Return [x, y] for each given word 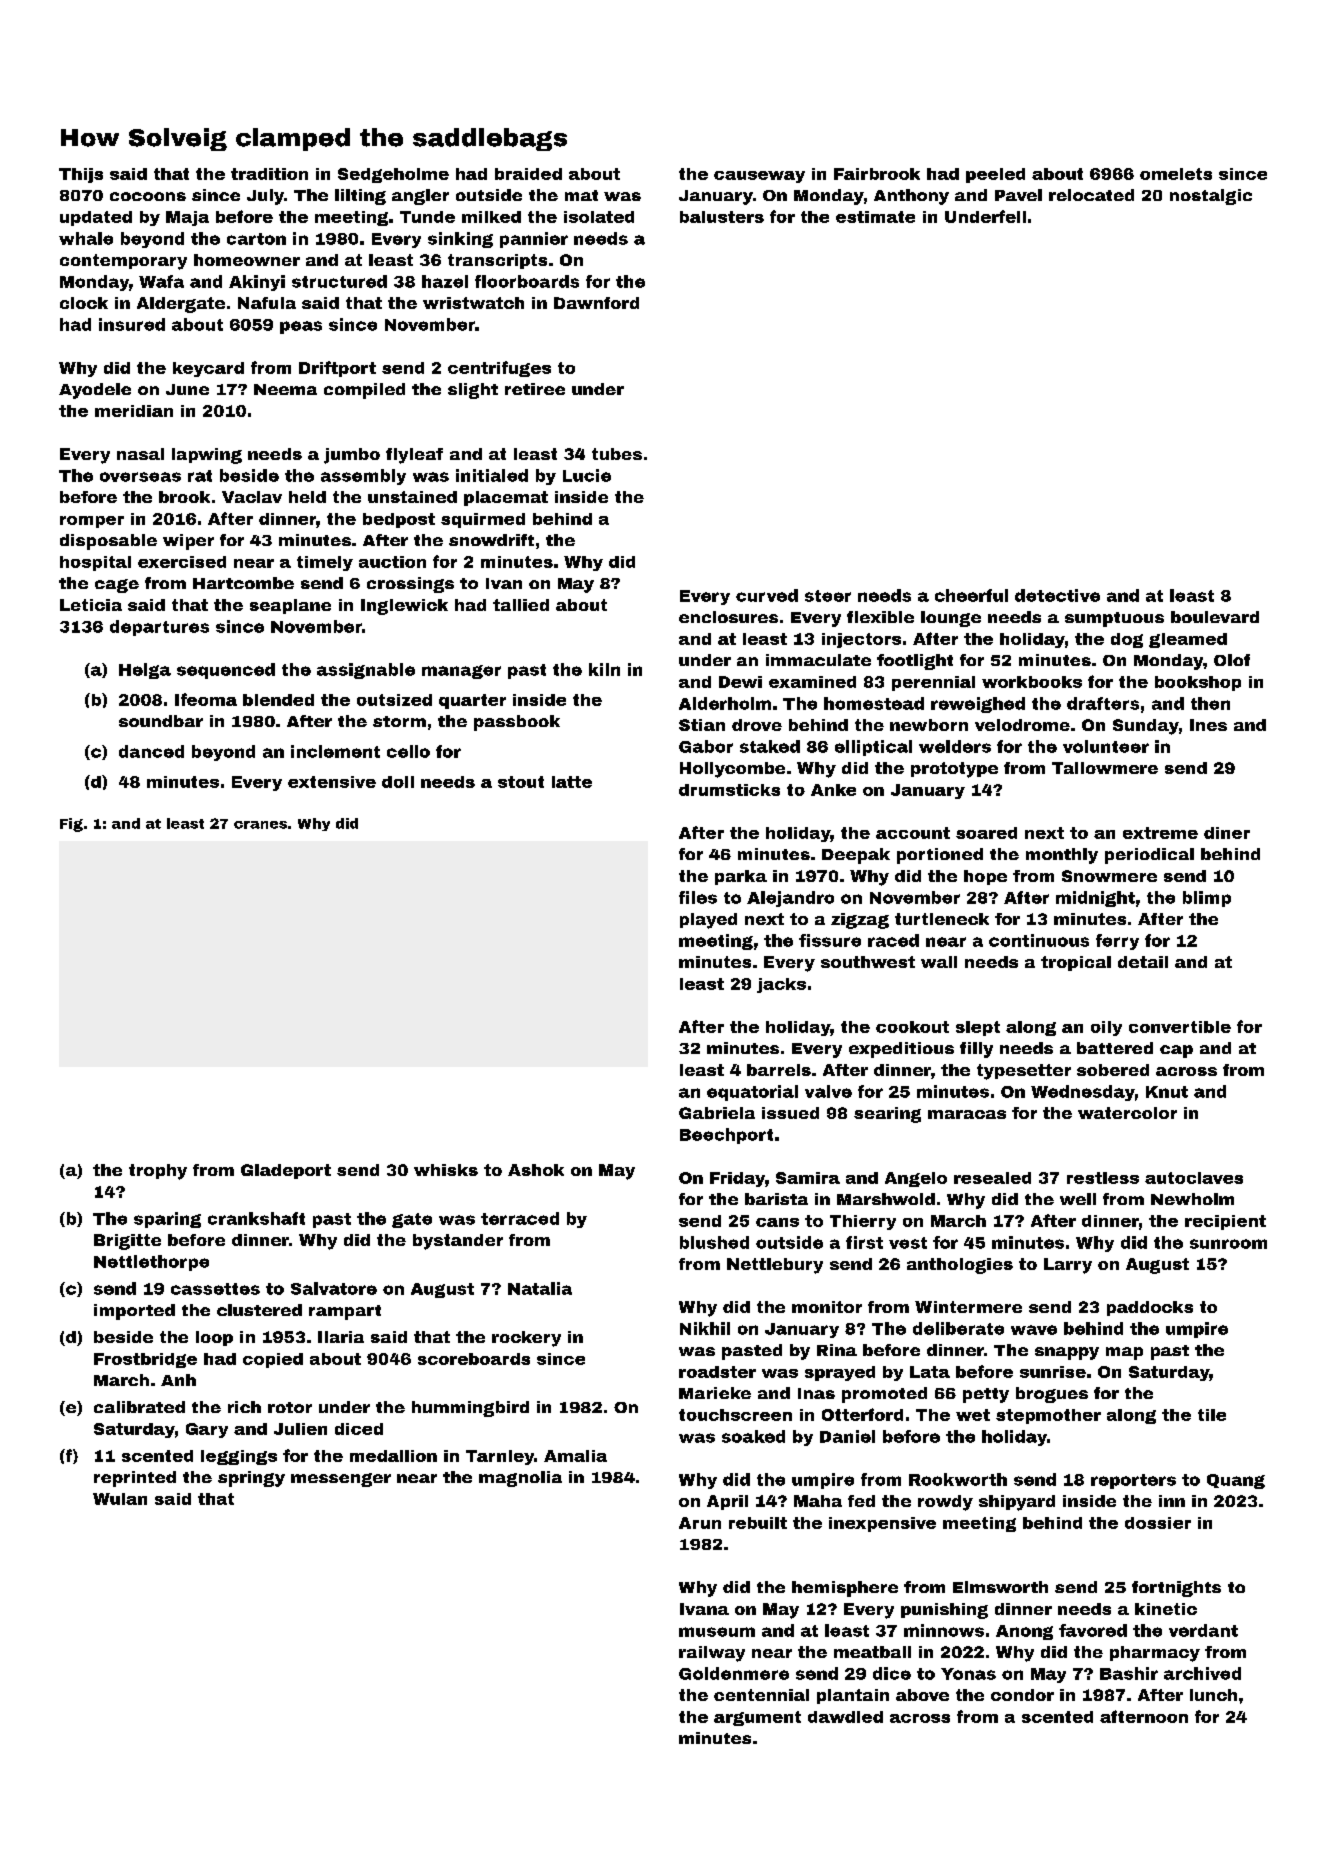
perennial [933, 683]
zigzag [860, 921]
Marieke [715, 1393]
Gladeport [286, 1171]
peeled [995, 175]
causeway [759, 177]
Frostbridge [145, 1360]
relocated [1091, 195]
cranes [260, 825]
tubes [617, 454]
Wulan [120, 1499]
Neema [285, 389]
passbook [517, 723]
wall [939, 962]
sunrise [1053, 1372]
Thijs [81, 175]
